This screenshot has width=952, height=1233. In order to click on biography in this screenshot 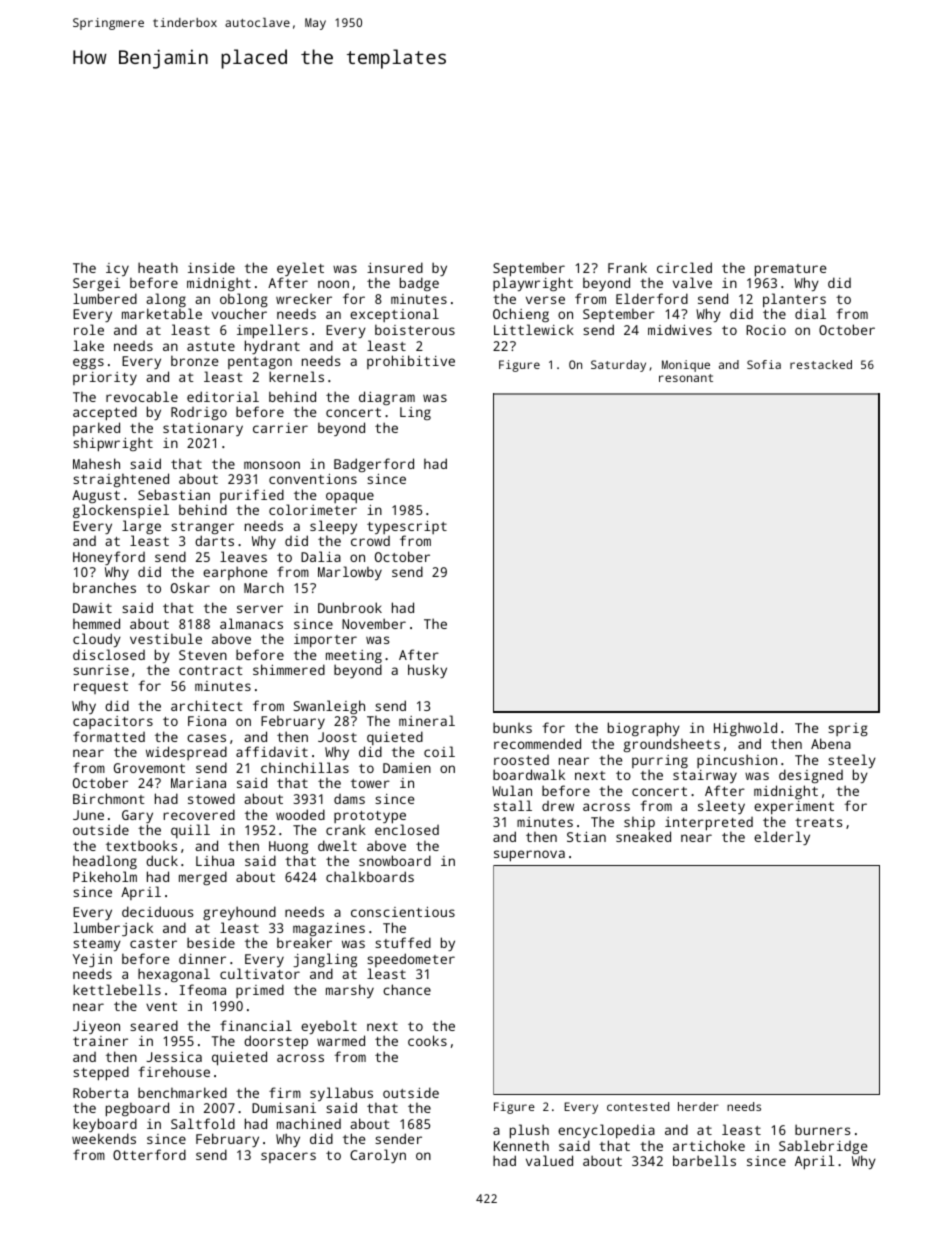, I will do `click(644, 729)`.
